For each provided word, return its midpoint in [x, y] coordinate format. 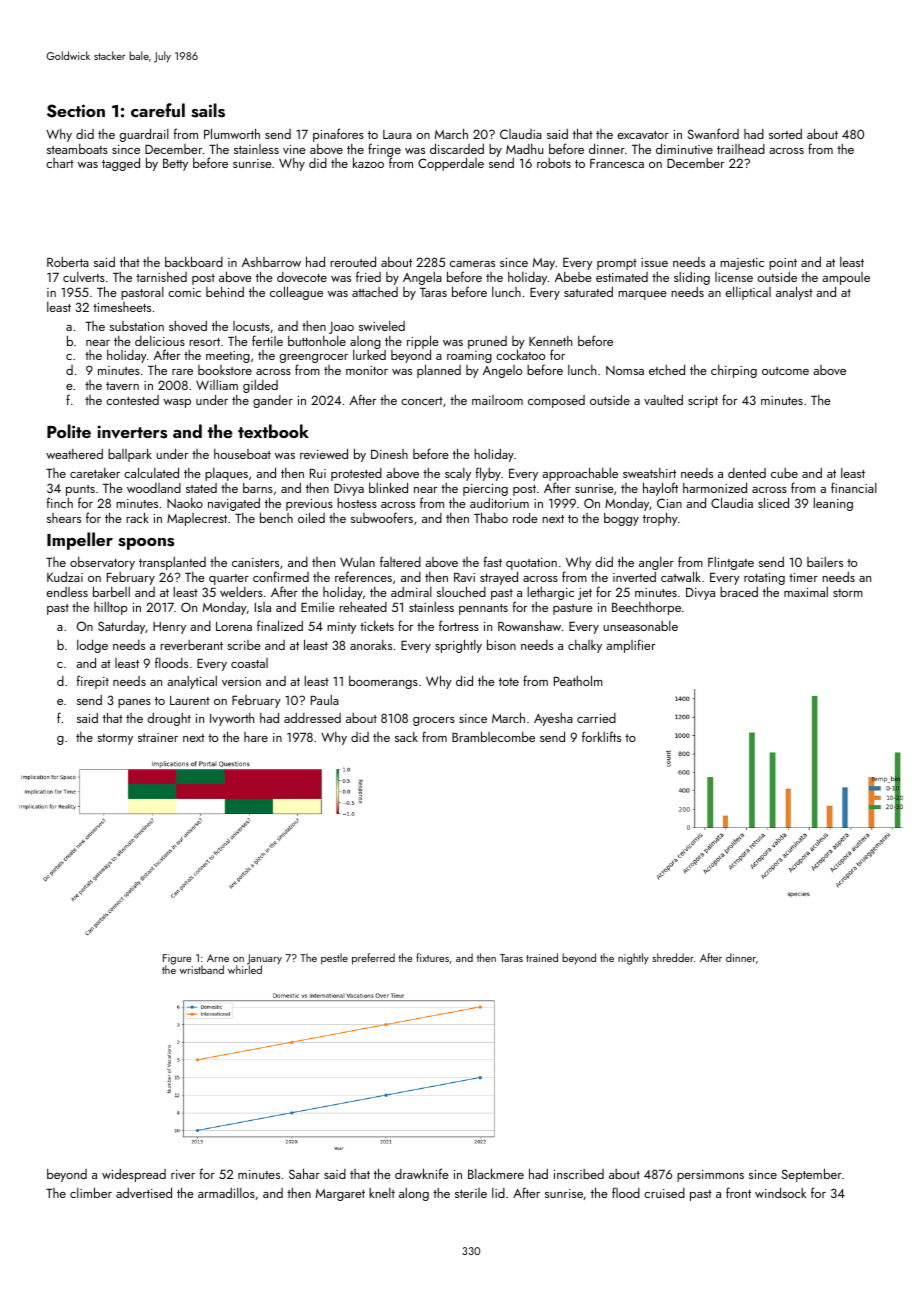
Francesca [617, 163]
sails [208, 110]
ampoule [846, 278]
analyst [794, 293]
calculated [151, 472]
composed [556, 401]
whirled [245, 969]
